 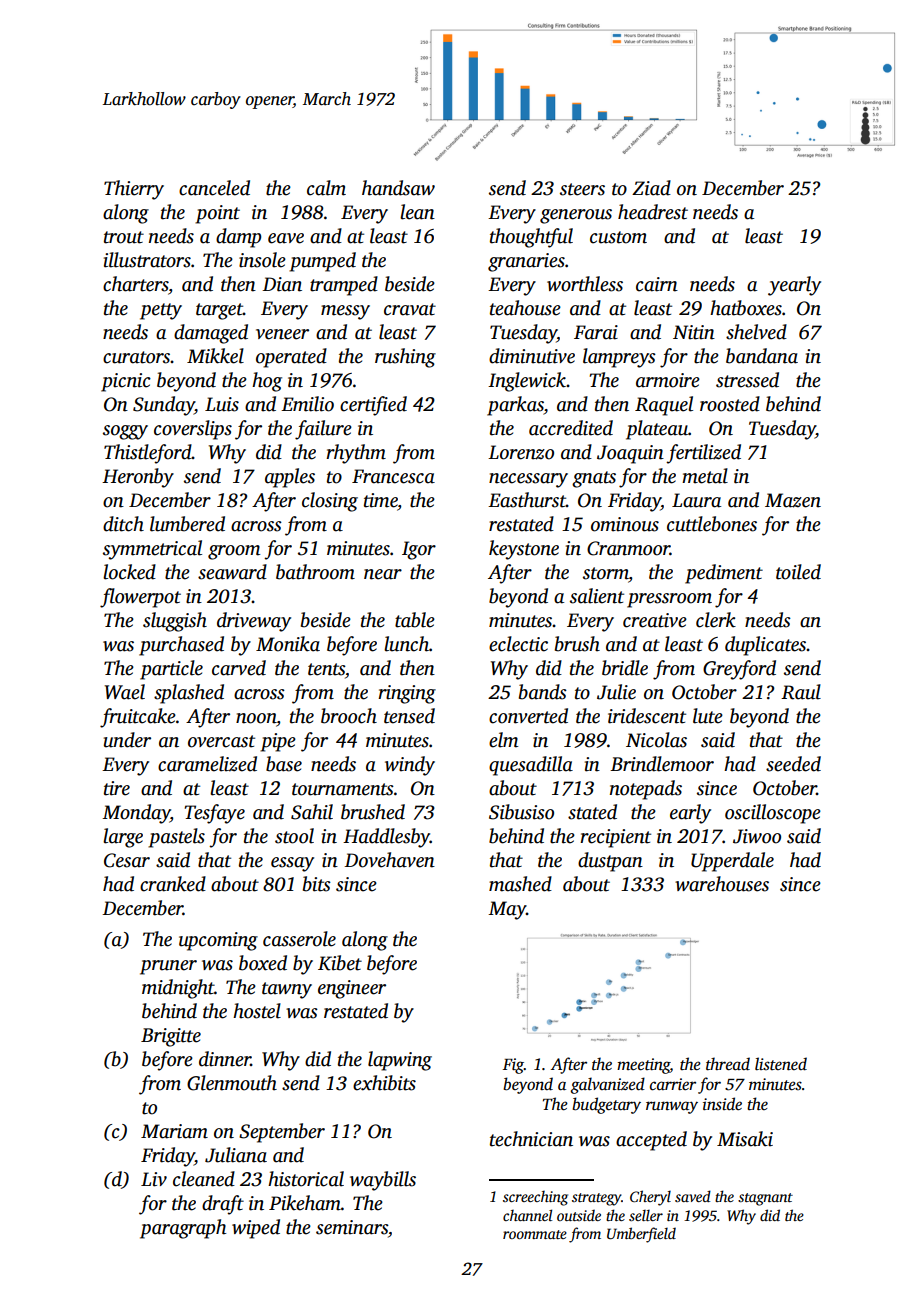 I want to click on particle, so click(x=171, y=670).
